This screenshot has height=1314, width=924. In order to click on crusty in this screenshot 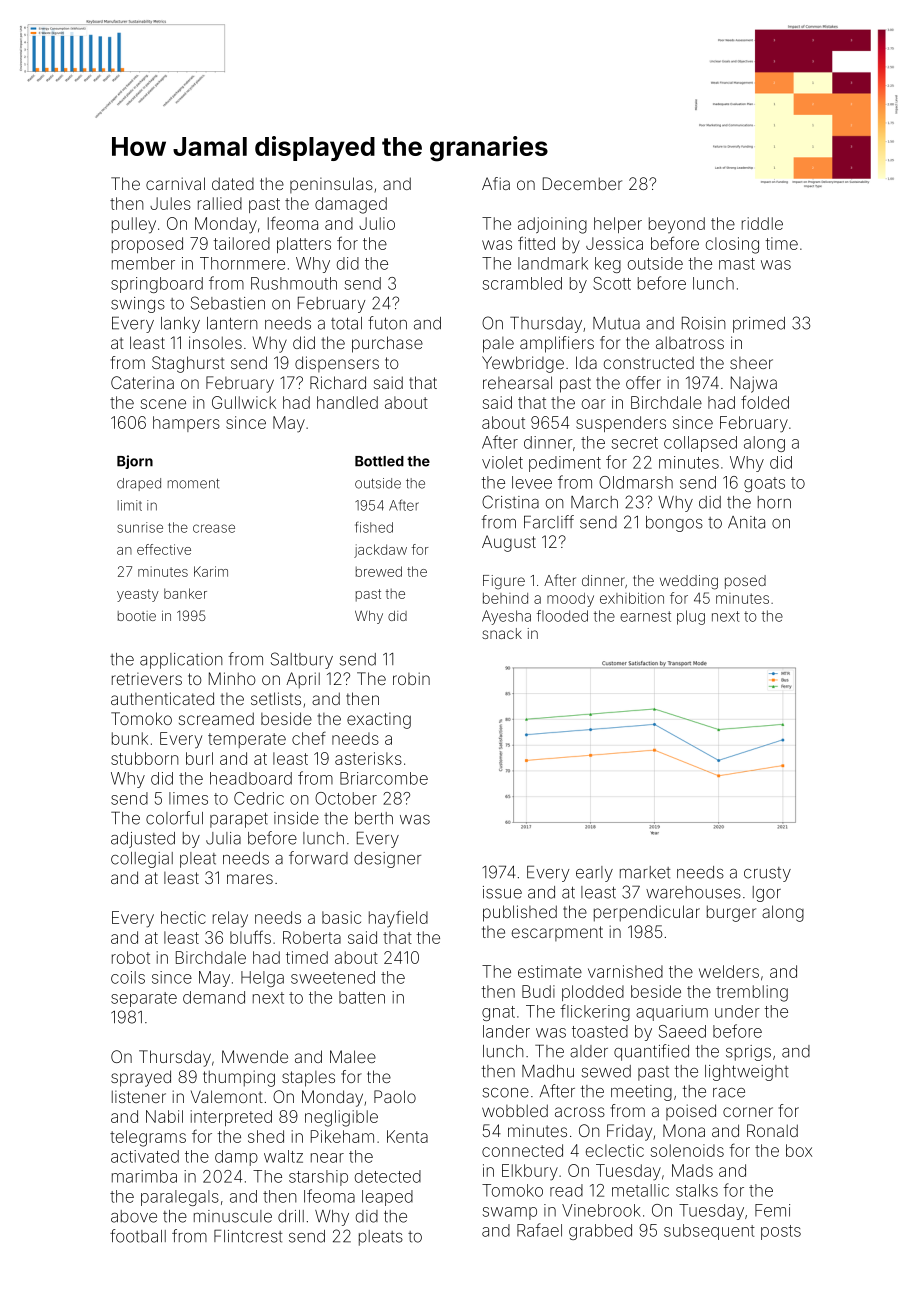, I will do `click(767, 874)`.
